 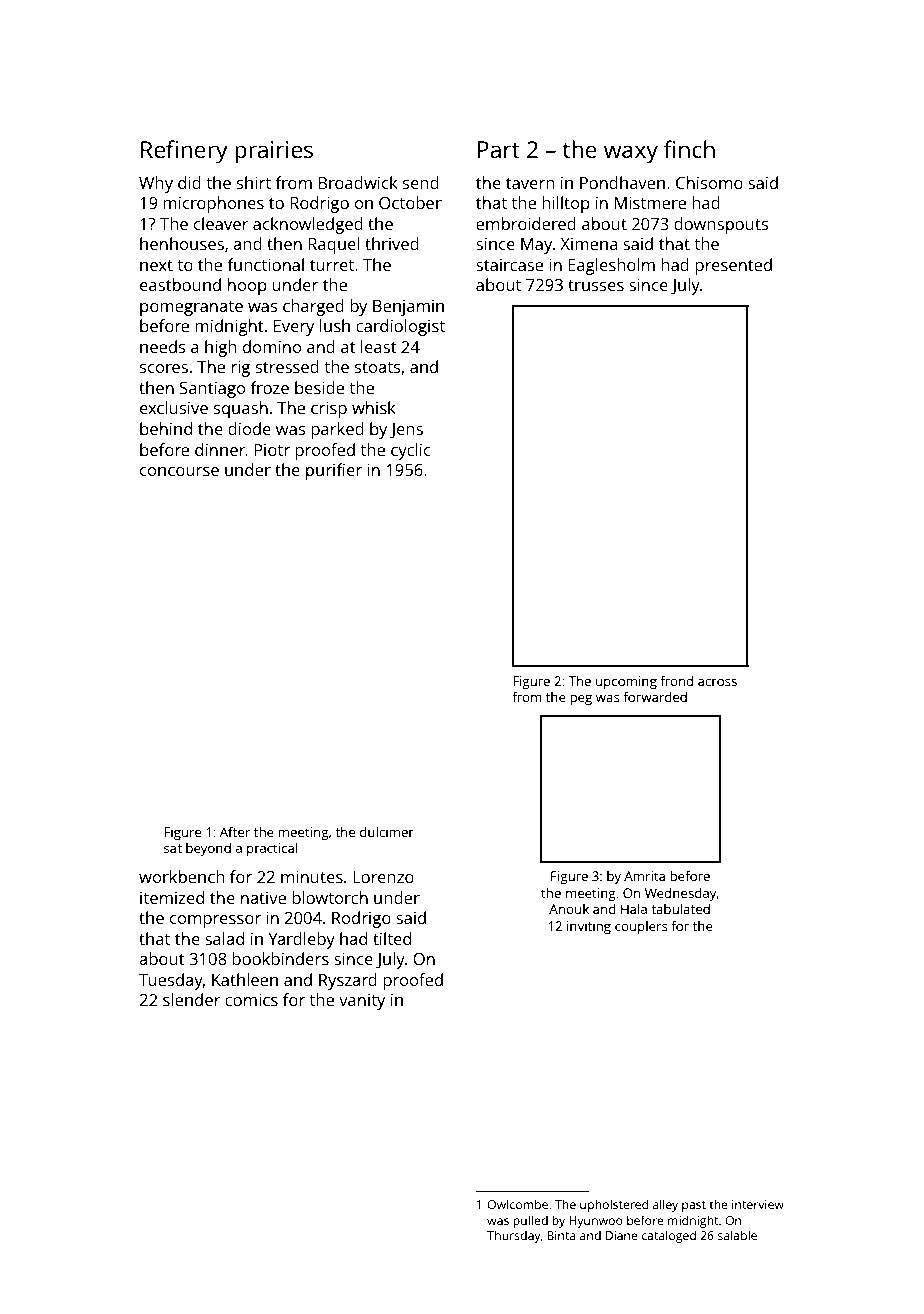 What do you see at coordinates (235, 832) in the page?
I see `After` at bounding box center [235, 832].
